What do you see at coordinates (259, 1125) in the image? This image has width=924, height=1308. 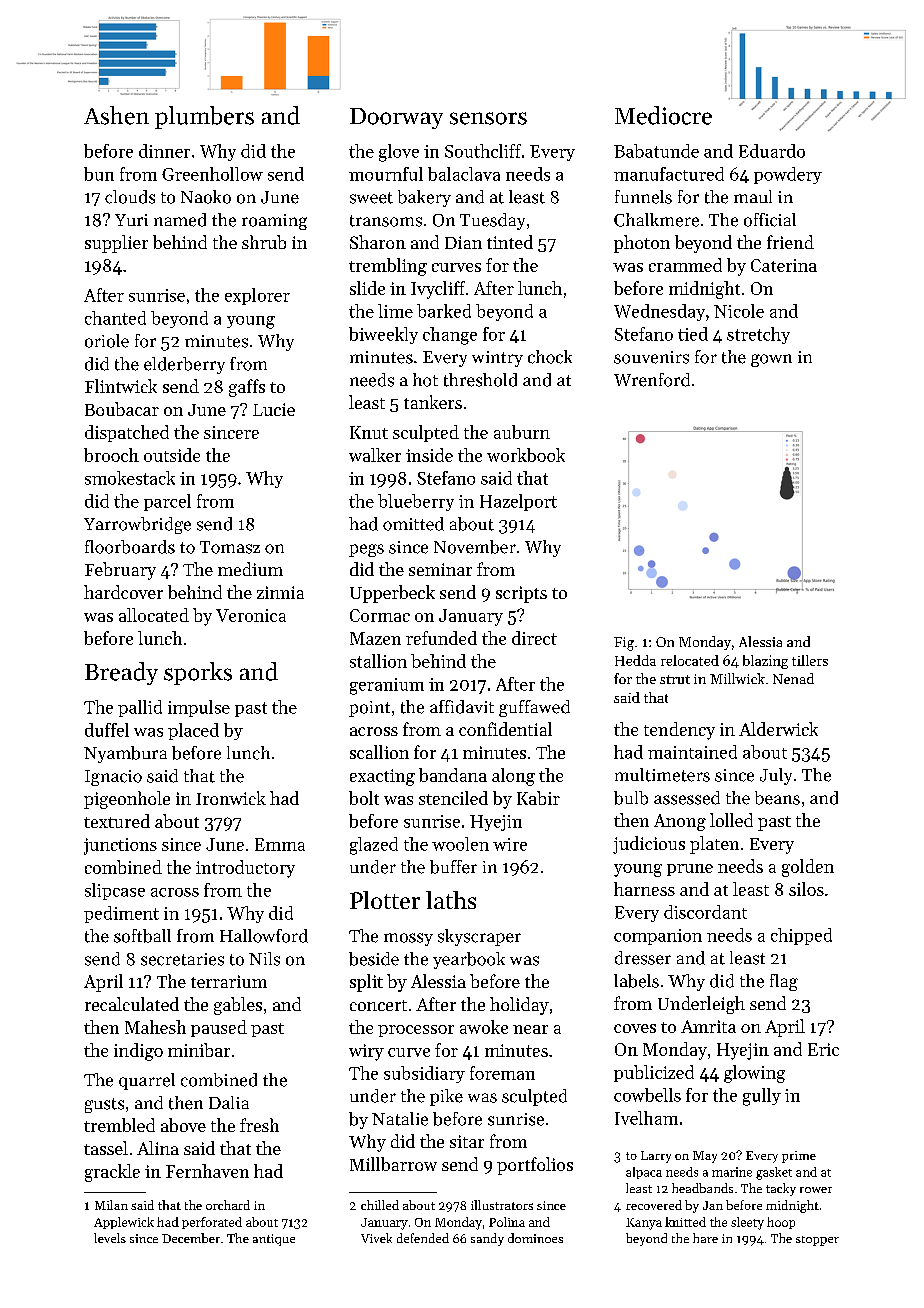 I see `fresh` at bounding box center [259, 1125].
